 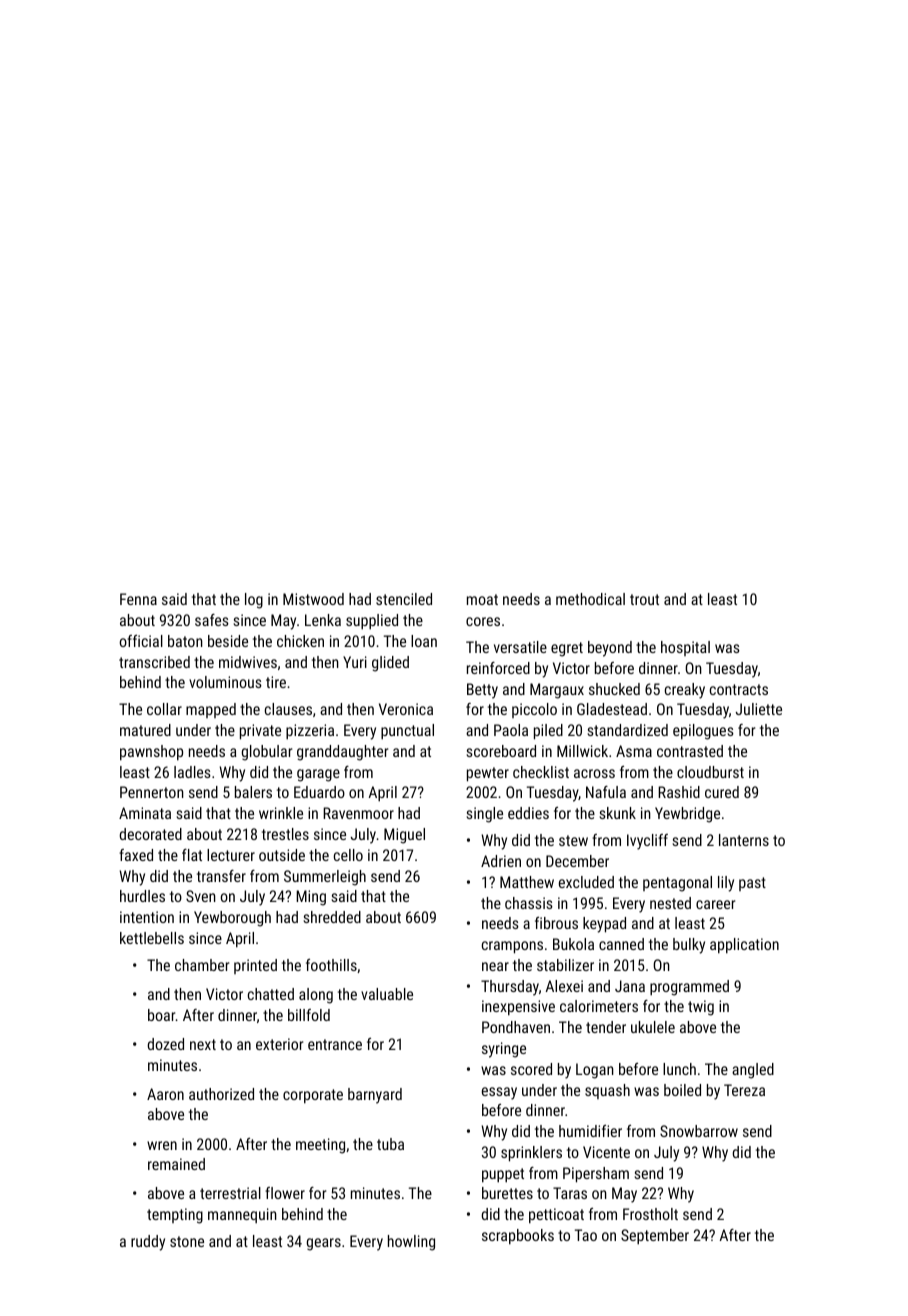 I want to click on faxed, so click(x=136, y=855).
